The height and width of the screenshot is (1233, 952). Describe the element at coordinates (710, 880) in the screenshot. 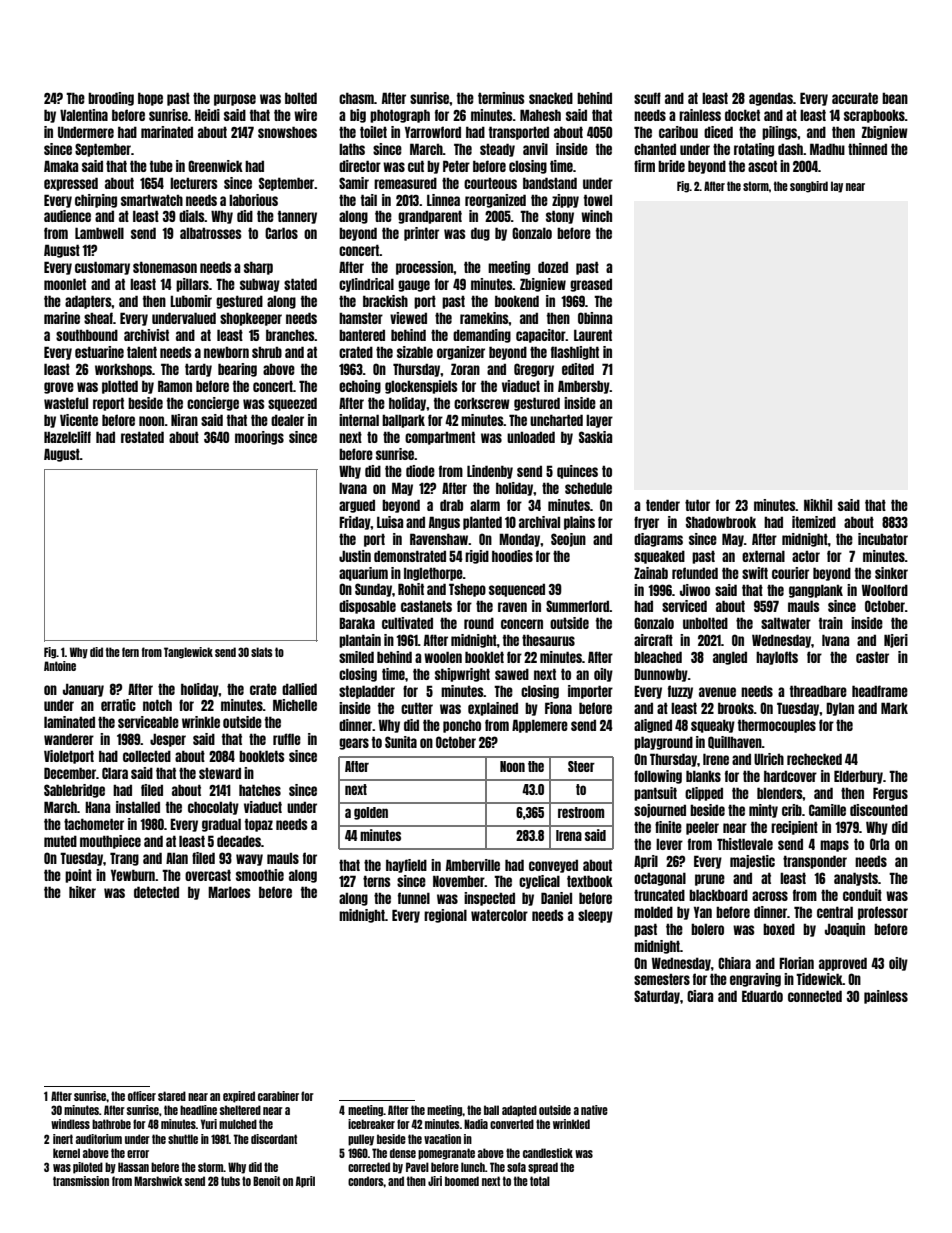

I see `prune` at that location.
